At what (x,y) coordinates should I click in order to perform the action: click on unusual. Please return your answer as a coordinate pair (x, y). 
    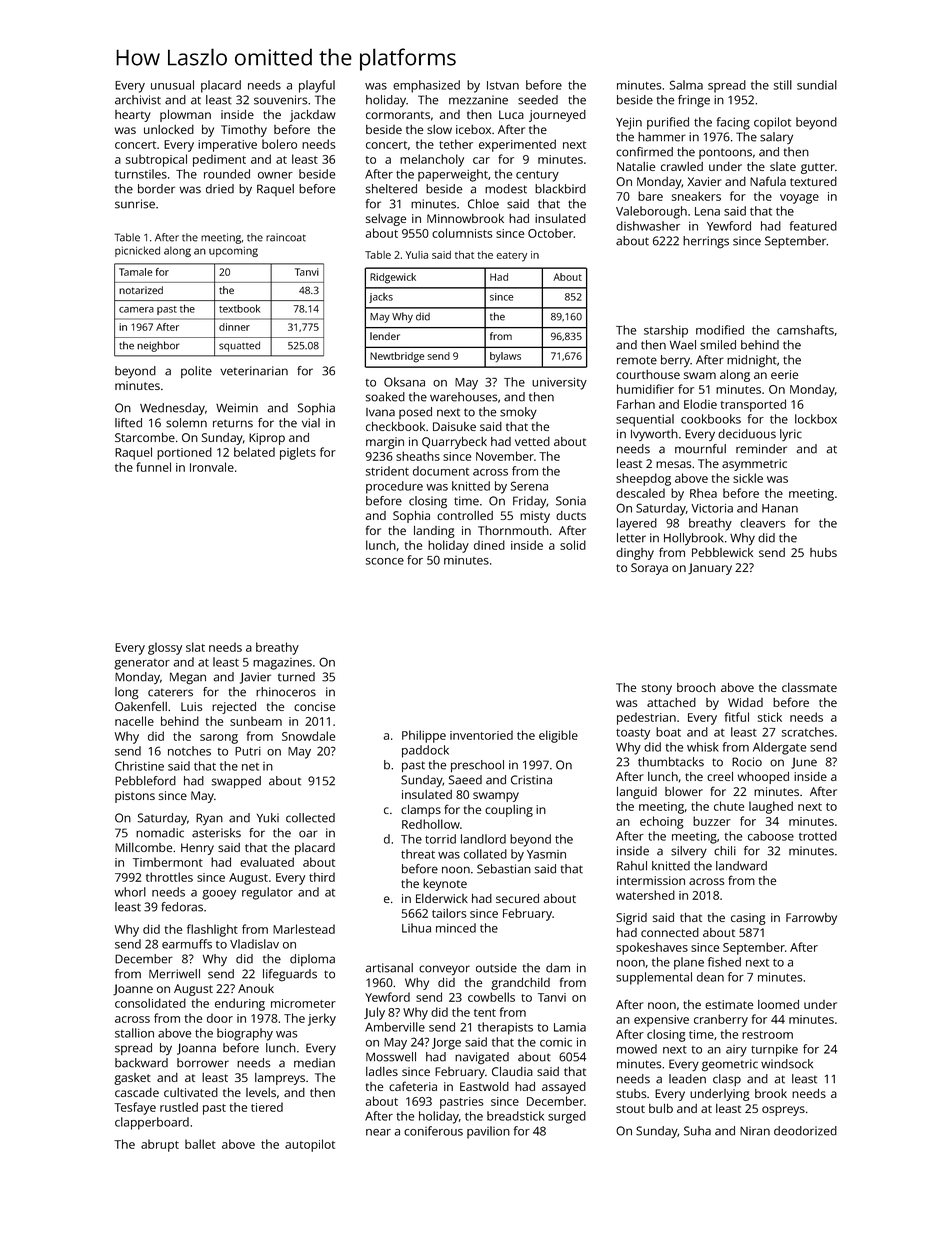
    Looking at the image, I should click on (172, 85).
